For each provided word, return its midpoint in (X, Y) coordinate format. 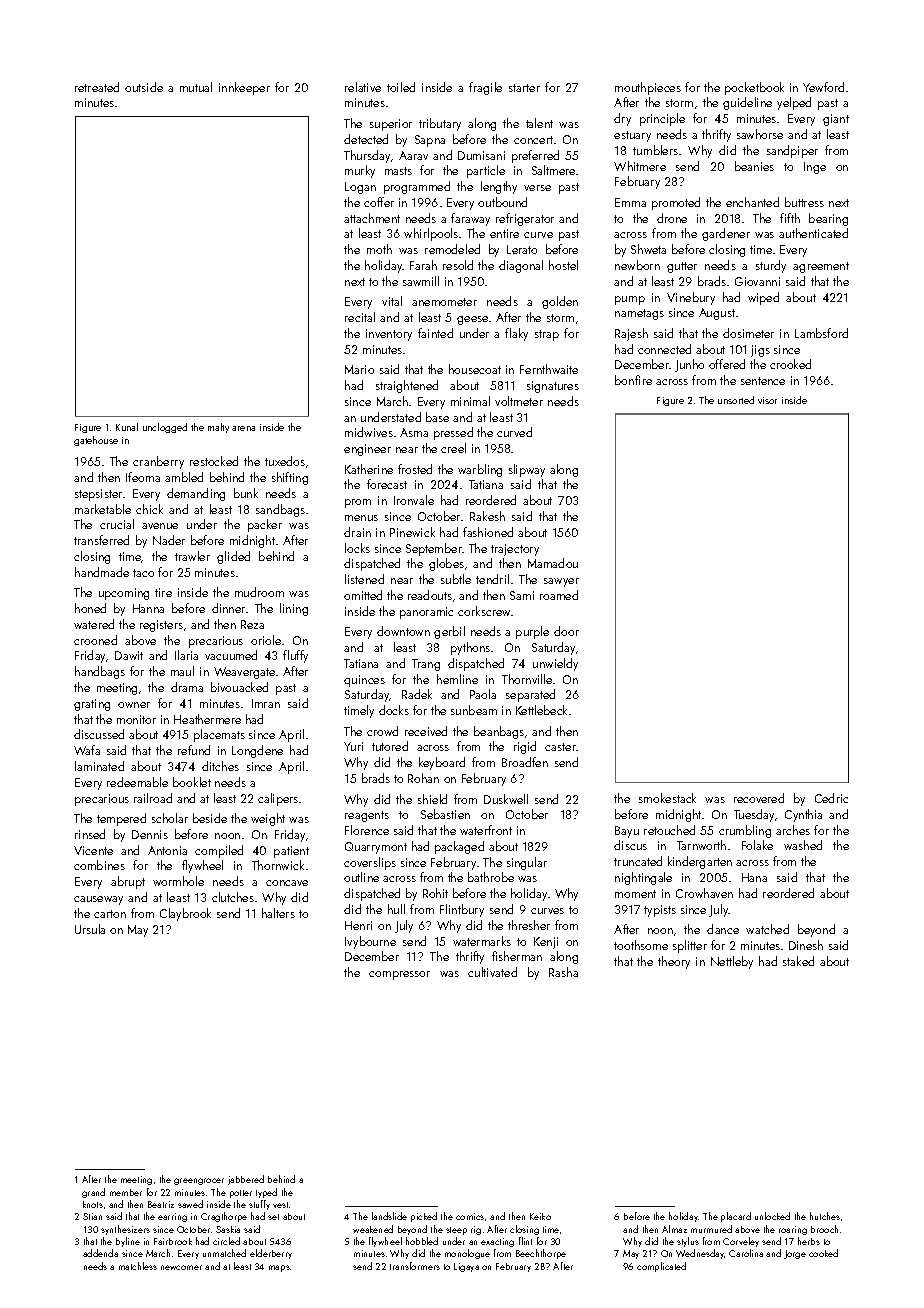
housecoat (475, 369)
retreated (97, 87)
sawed (190, 1204)
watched (767, 929)
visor (767, 400)
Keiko (540, 1216)
